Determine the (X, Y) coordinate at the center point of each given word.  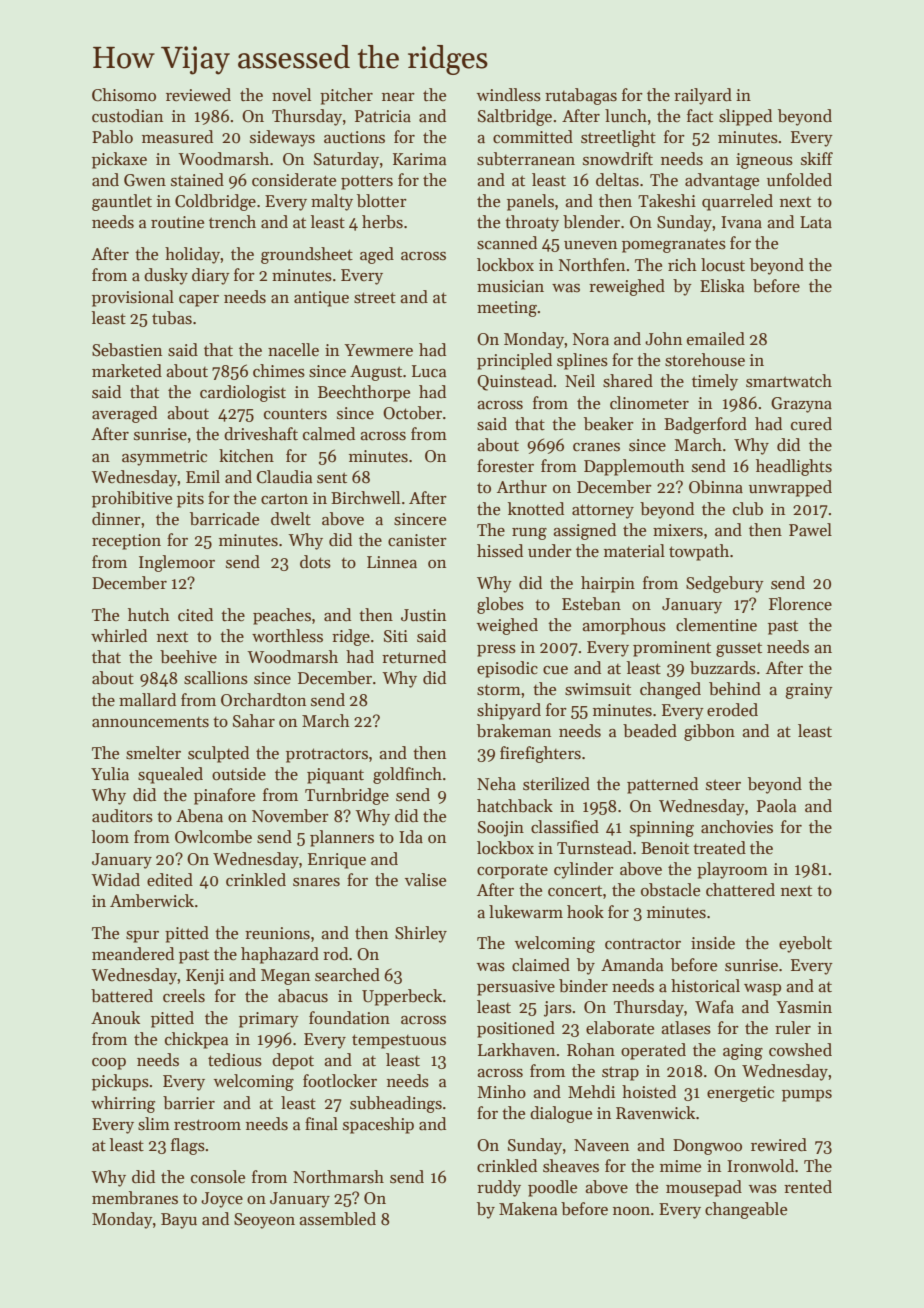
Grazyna (801, 405)
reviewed (198, 95)
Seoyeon (264, 1221)
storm (499, 690)
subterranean (526, 159)
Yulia (110, 774)
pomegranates (674, 245)
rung (529, 534)
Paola (776, 806)
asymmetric (164, 458)
